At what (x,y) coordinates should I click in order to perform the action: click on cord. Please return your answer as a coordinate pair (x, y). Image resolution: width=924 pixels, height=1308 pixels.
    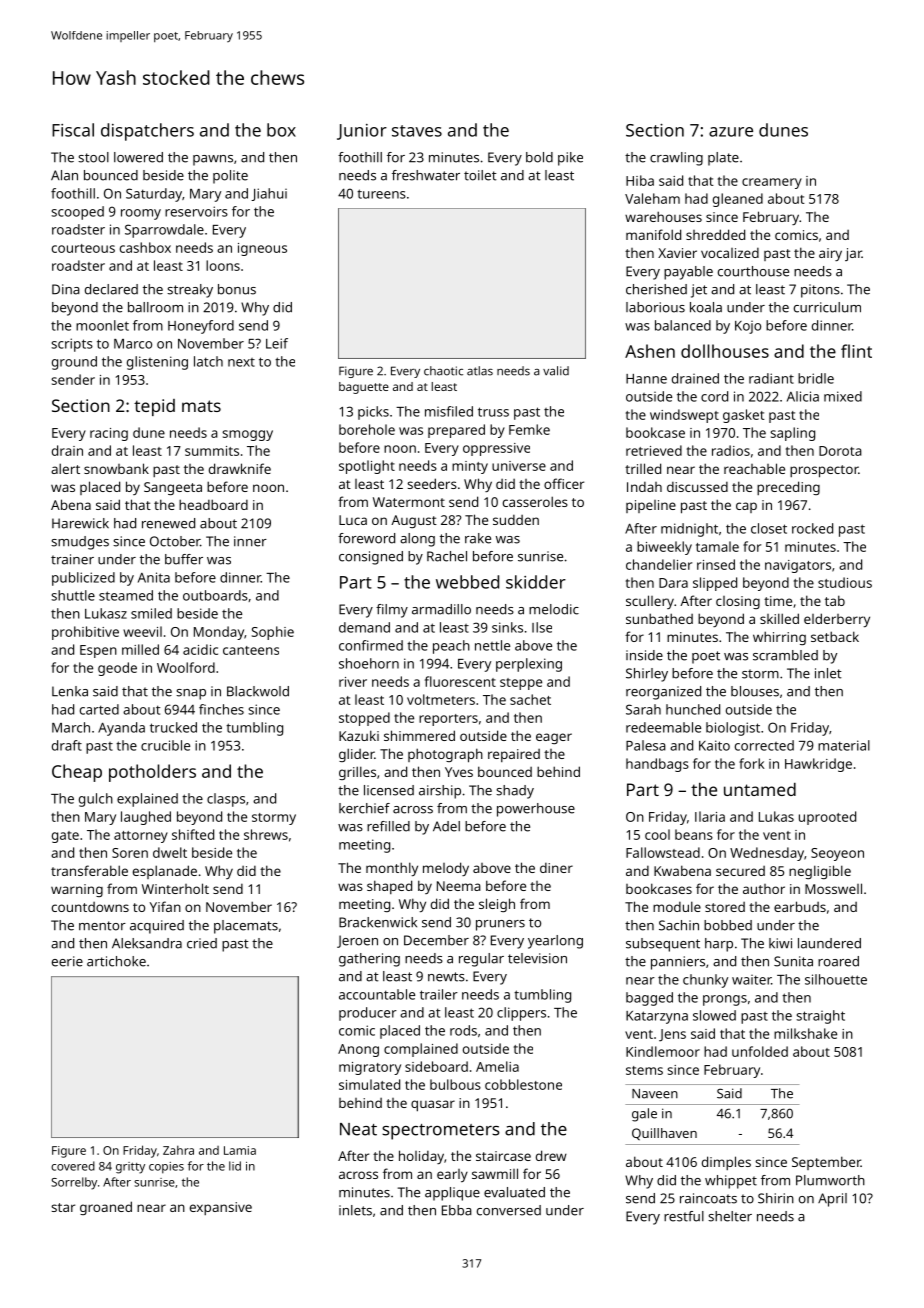
    Looking at the image, I should click on (714, 396).
